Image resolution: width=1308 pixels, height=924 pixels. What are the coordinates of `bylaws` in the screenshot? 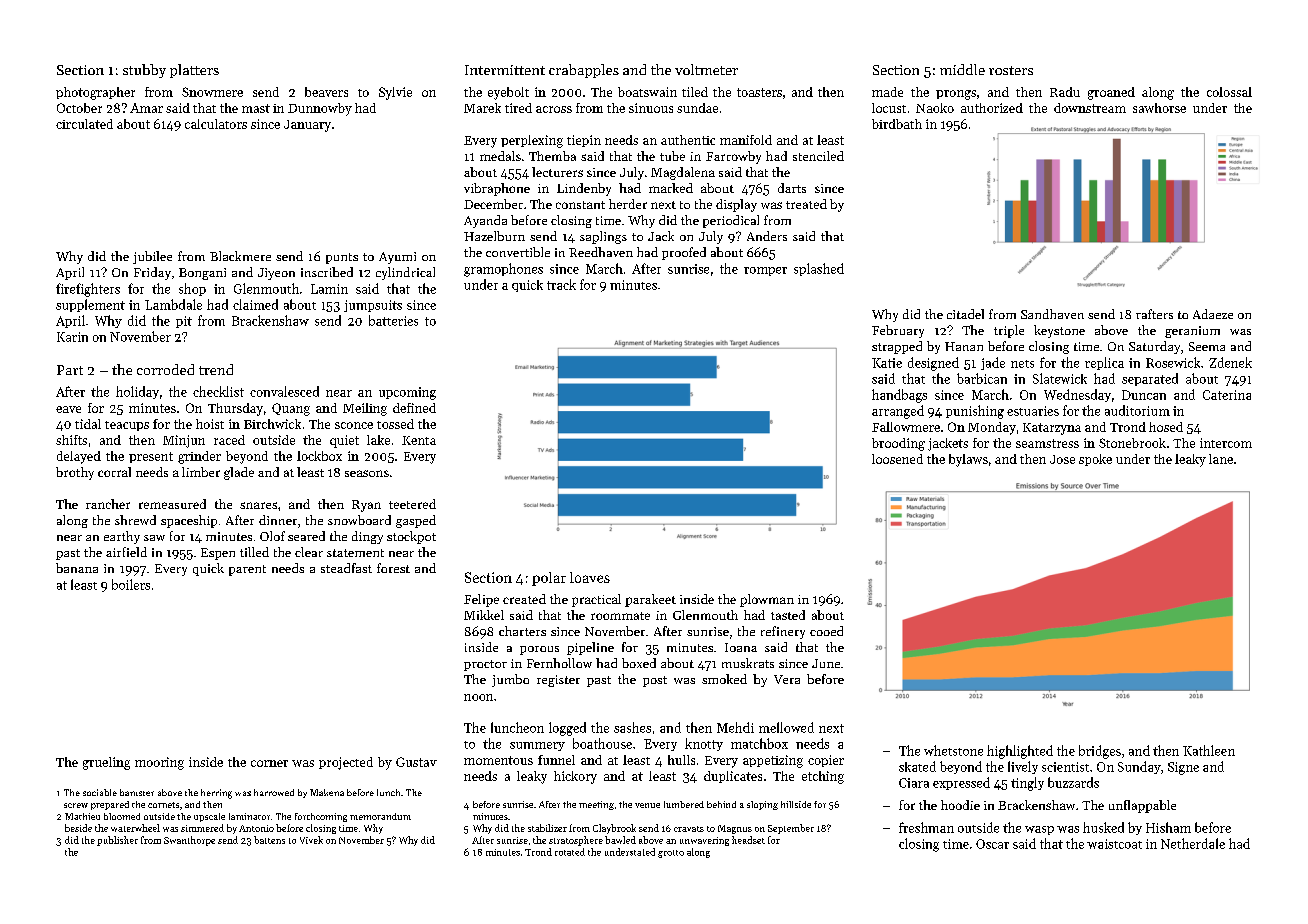 It's located at (968, 460).
